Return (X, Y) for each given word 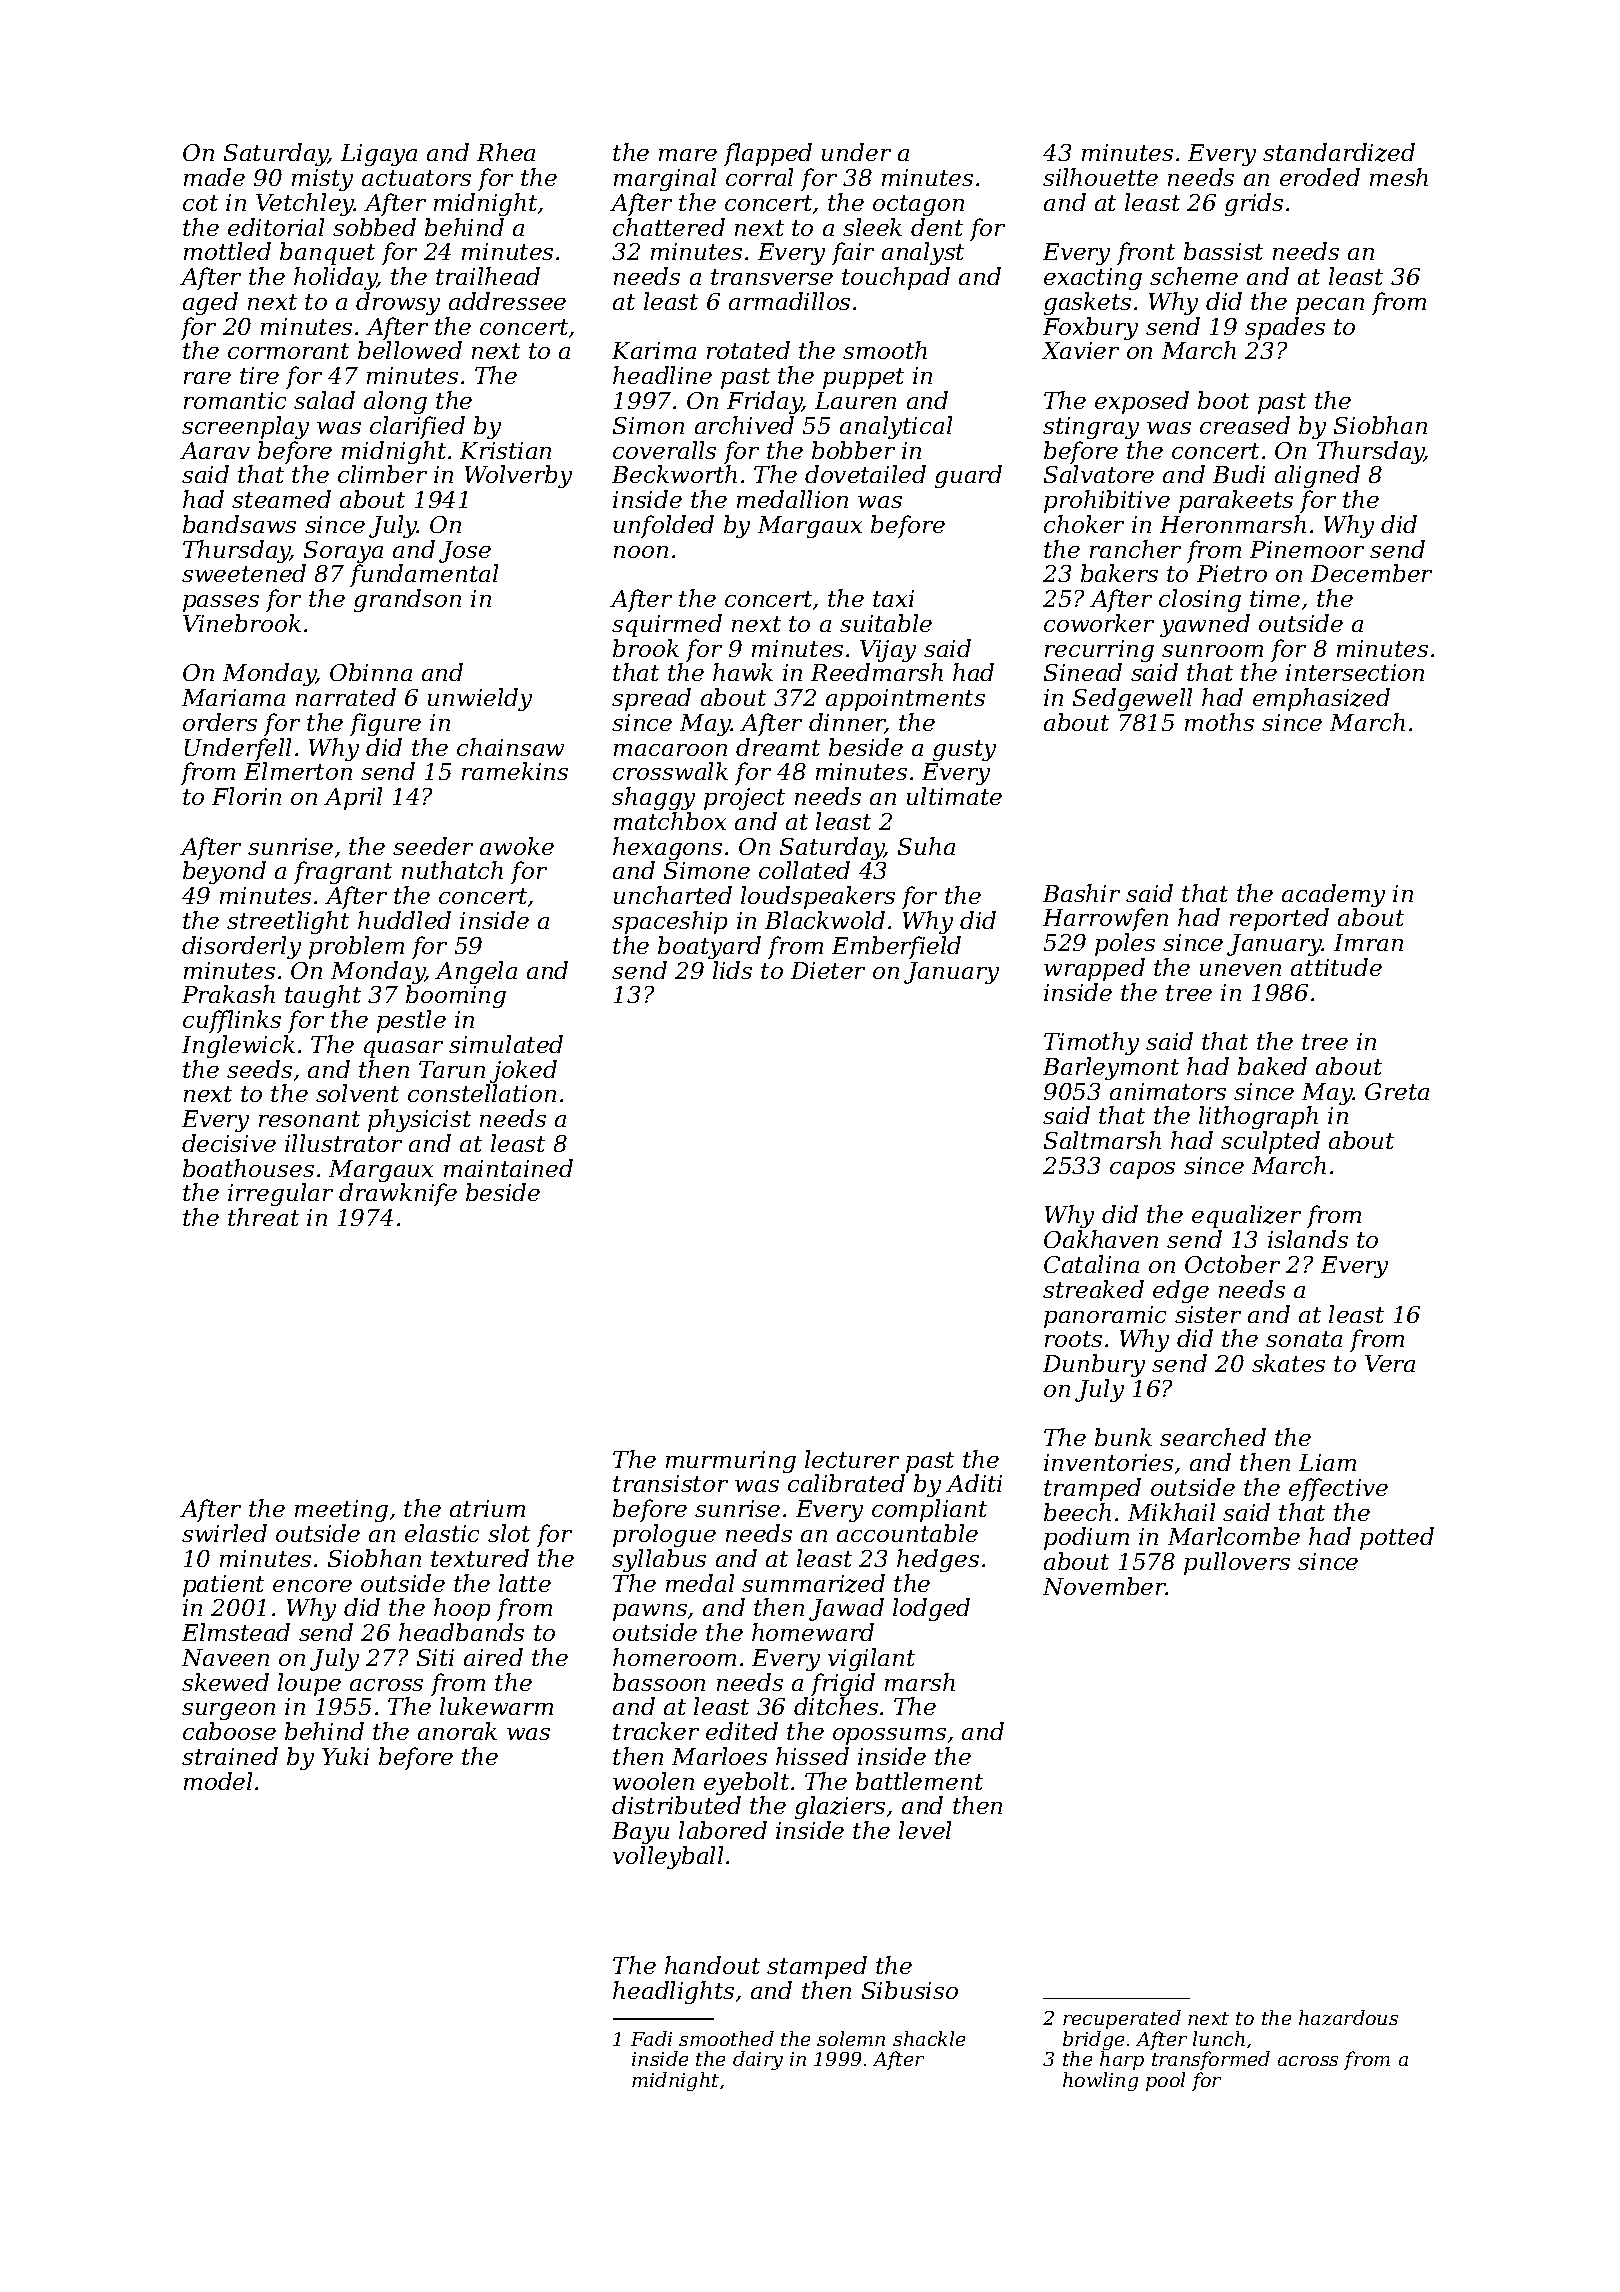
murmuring (731, 1462)
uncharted (673, 895)
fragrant (343, 872)
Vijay (888, 651)
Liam (1327, 1462)
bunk (1123, 1437)
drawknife (398, 1194)
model (218, 1781)
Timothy (1091, 1043)
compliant (929, 1510)
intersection (1355, 672)
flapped (768, 154)
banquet (327, 253)
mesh (1399, 177)
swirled (224, 1533)
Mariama (233, 697)
